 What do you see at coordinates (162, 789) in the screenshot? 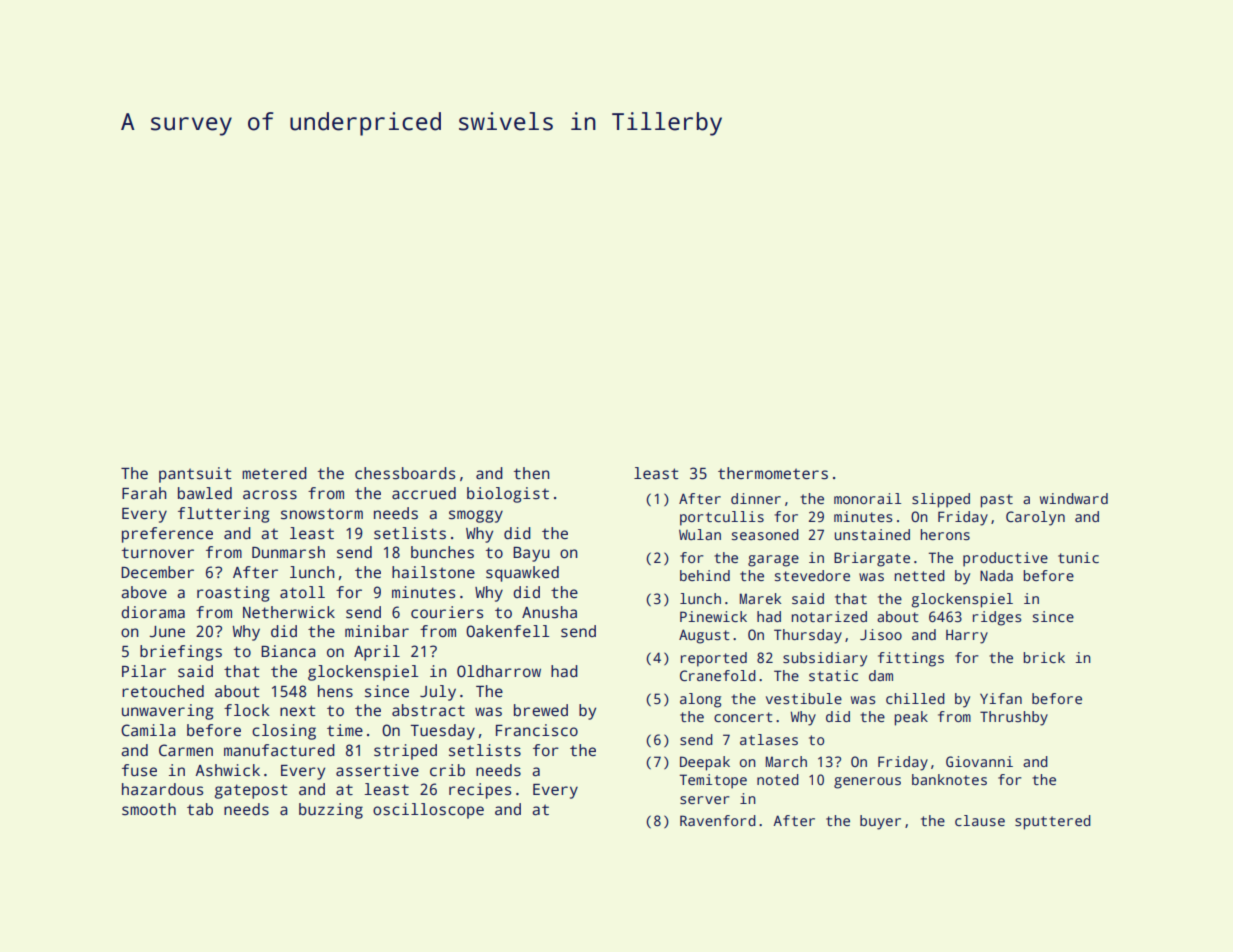
I see `hazardous` at bounding box center [162, 789].
